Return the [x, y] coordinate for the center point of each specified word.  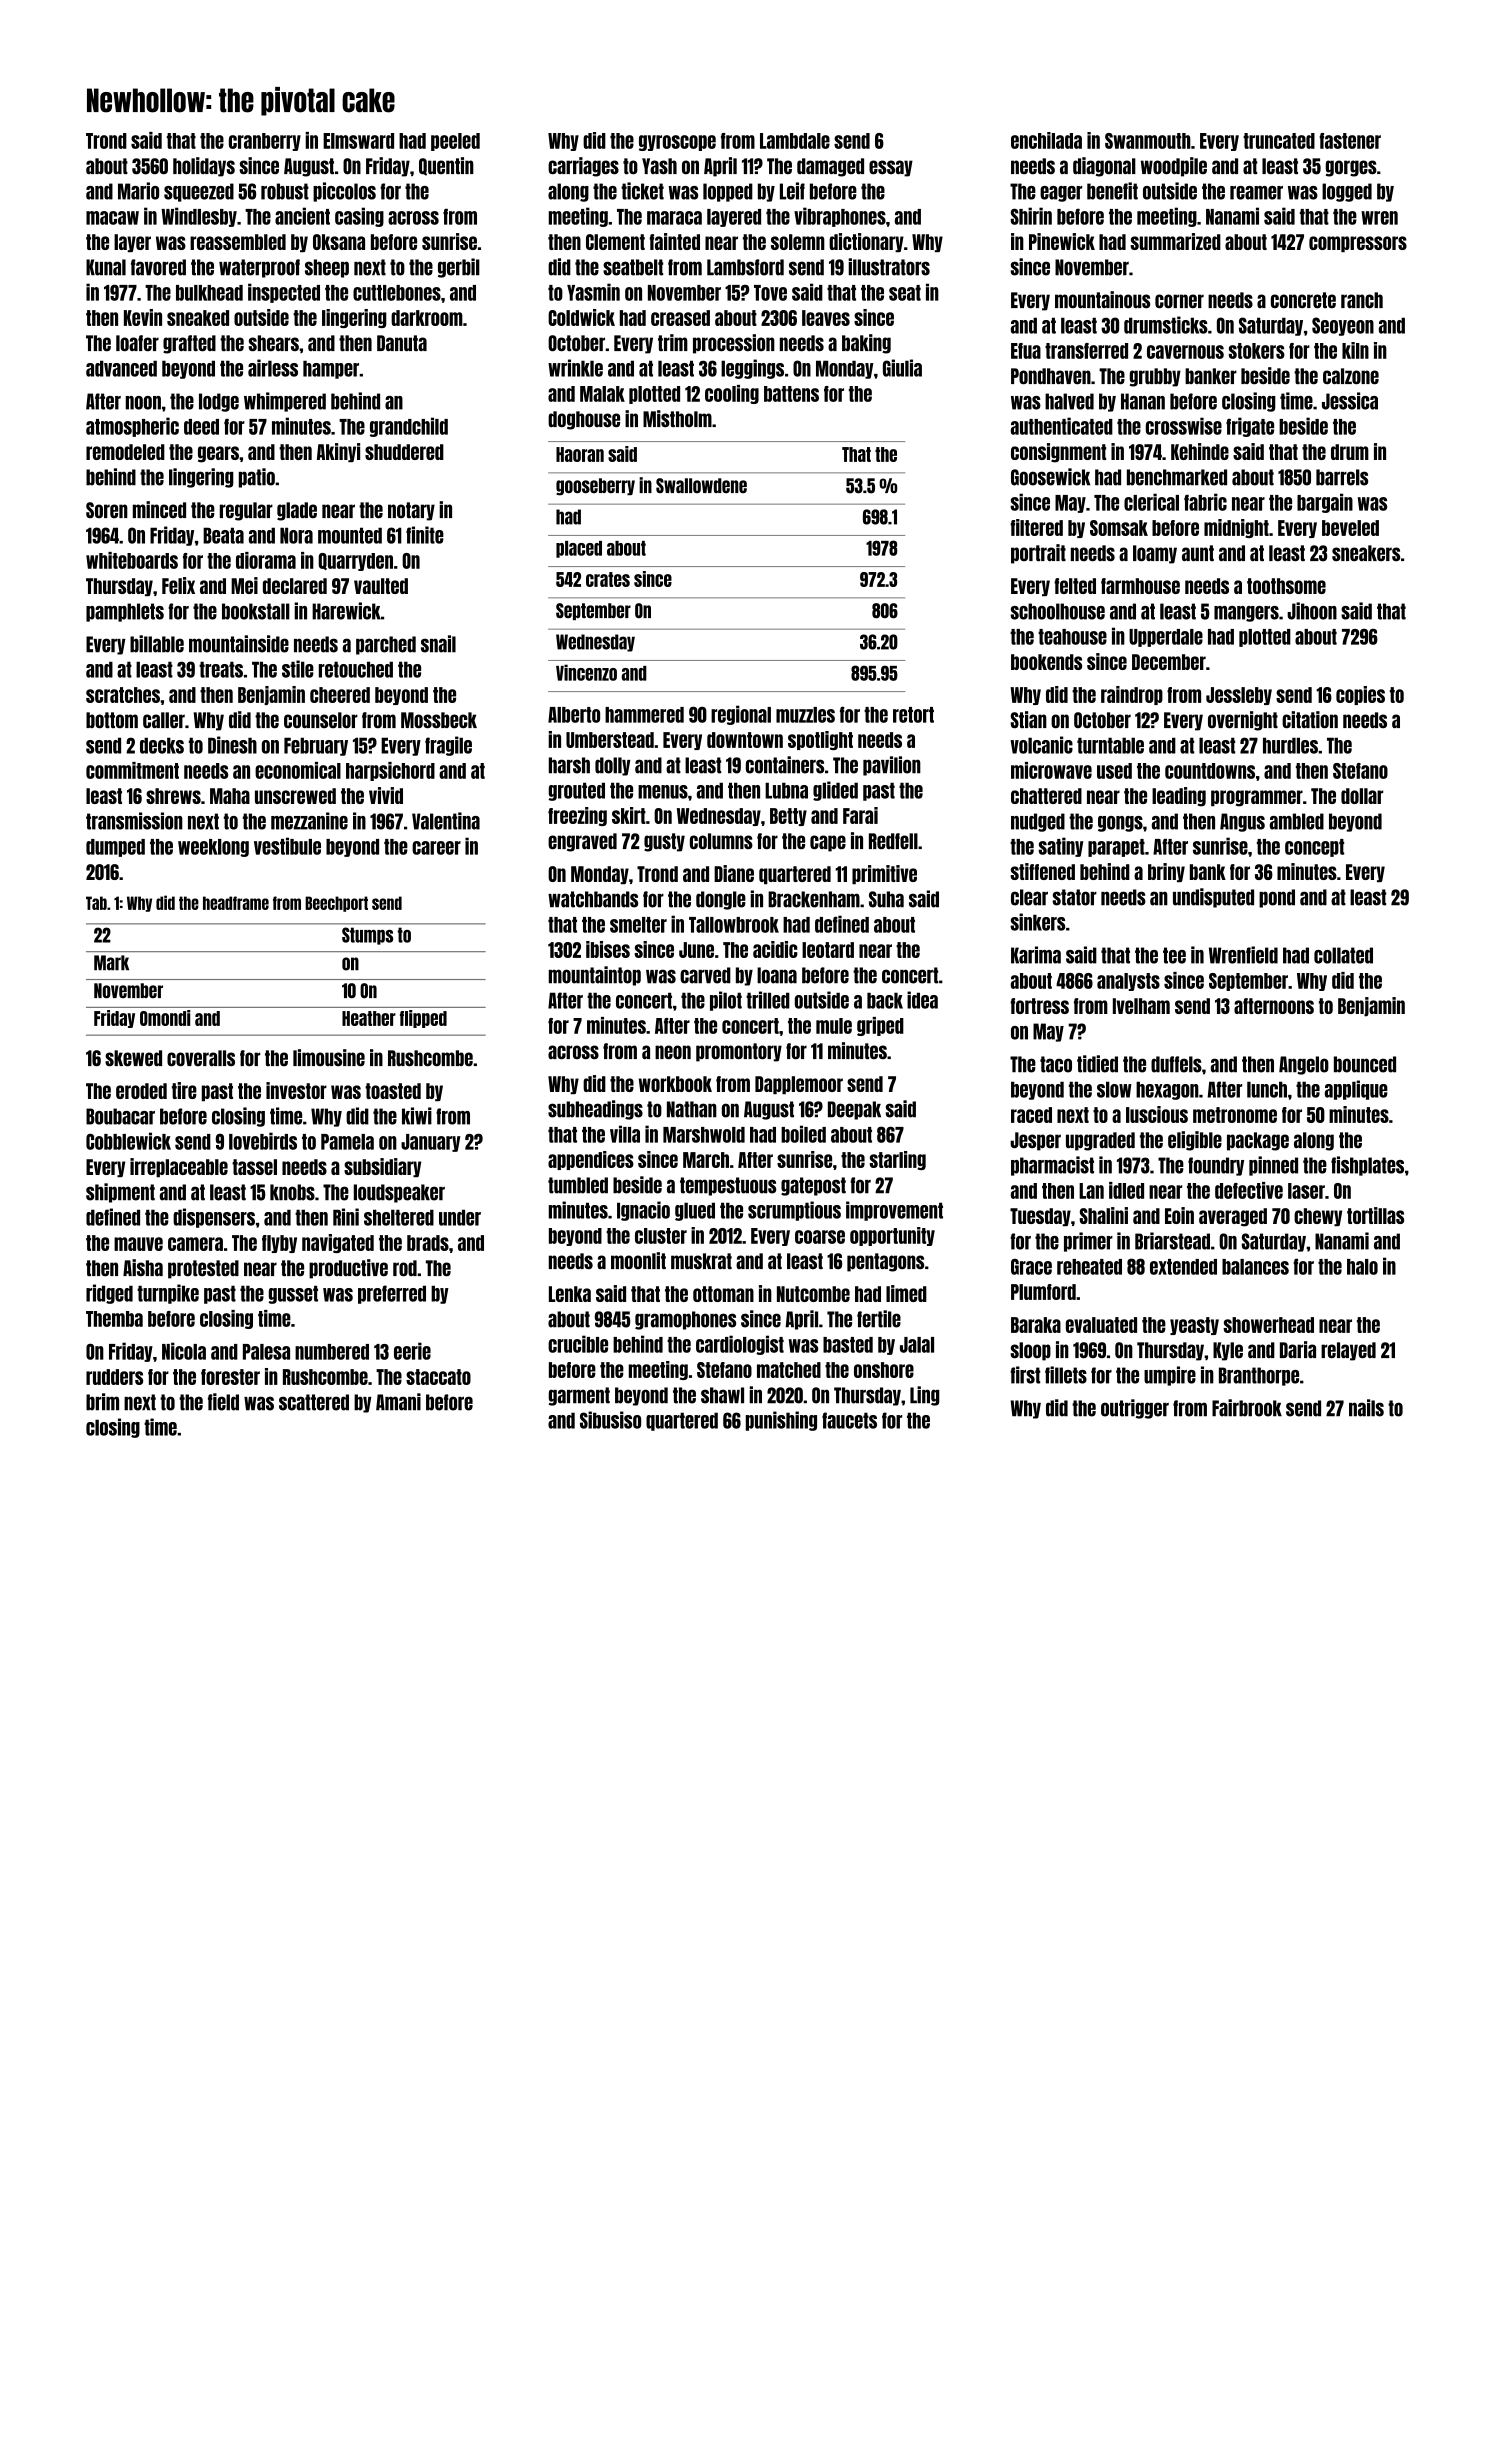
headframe [236, 903]
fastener [1350, 141]
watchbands [593, 899]
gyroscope [677, 143]
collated [1343, 955]
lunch [1267, 1089]
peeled [455, 142]
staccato [438, 1377]
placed [579, 549]
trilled [768, 1000]
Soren [107, 510]
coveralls [201, 1058]
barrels [1342, 477]
